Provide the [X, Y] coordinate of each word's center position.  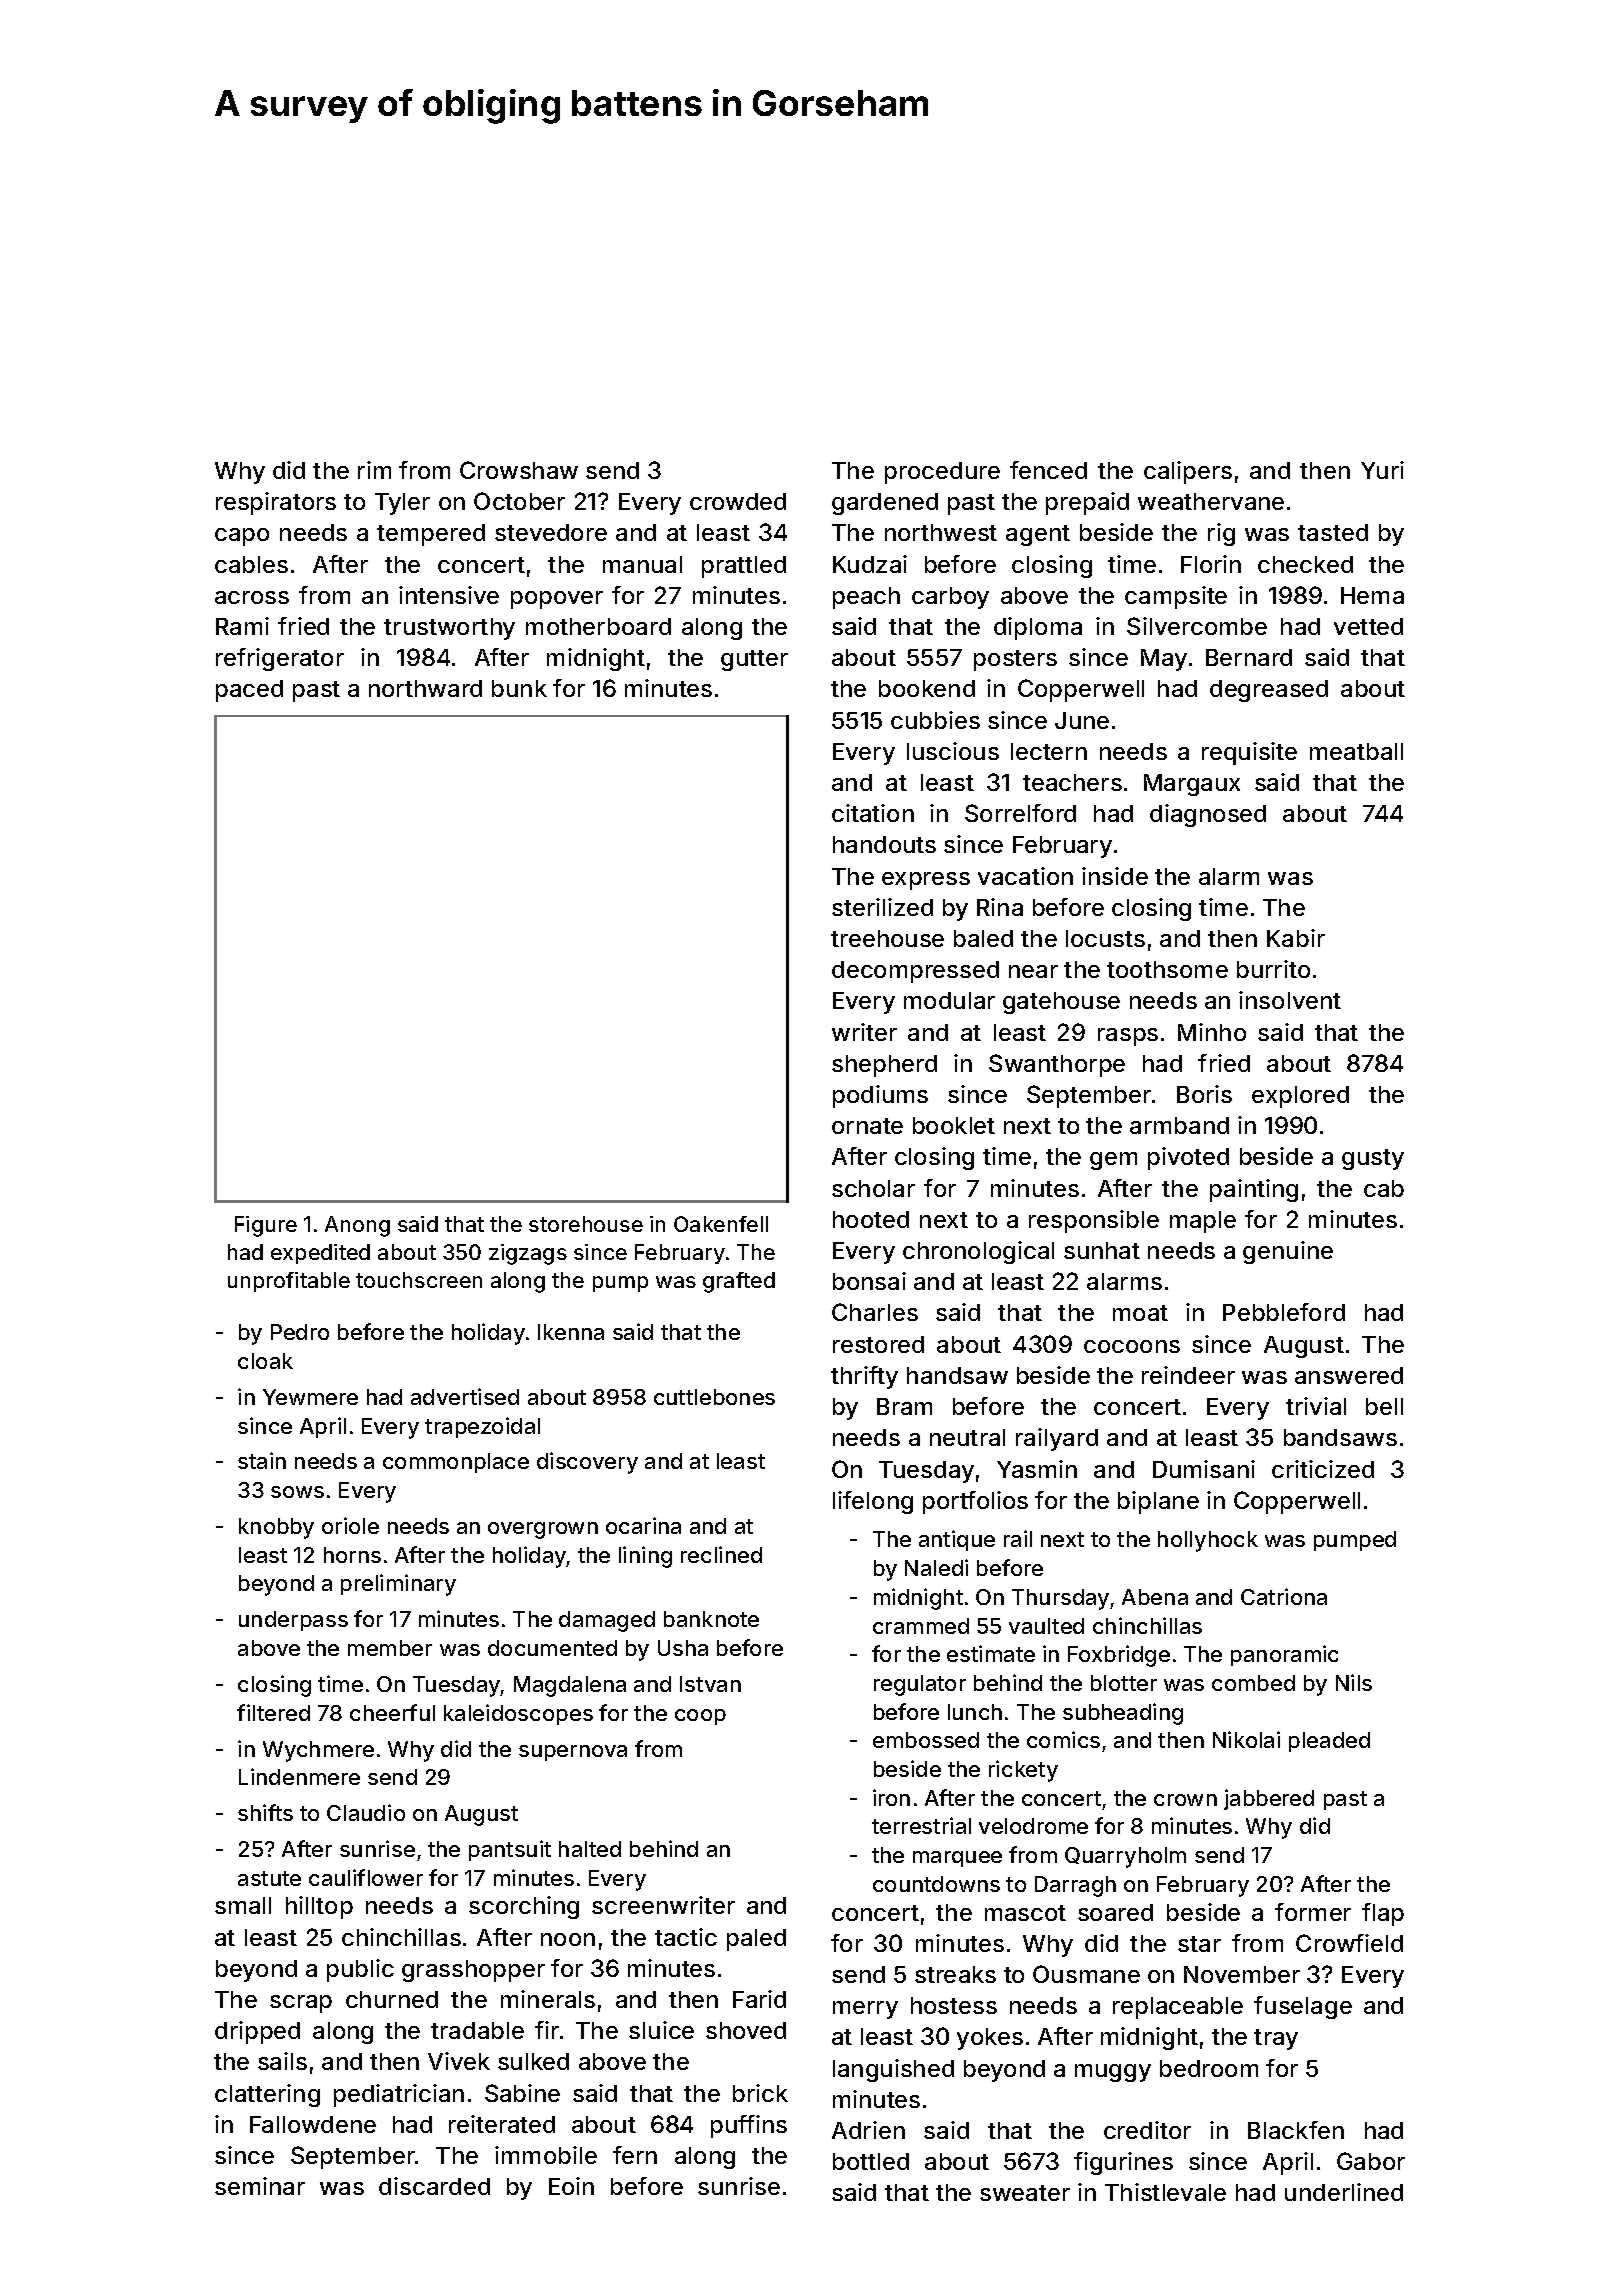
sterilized [882, 907]
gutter [754, 660]
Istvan [710, 1684]
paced [249, 691]
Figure [266, 1226]
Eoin [571, 2186]
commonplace [456, 1463]
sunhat [1102, 1250]
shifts [265, 1812]
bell [1384, 1406]
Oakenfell [721, 1224]
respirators [276, 503]
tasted [1333, 532]
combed [1253, 1683]
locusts [1105, 938]
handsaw [957, 1375]
